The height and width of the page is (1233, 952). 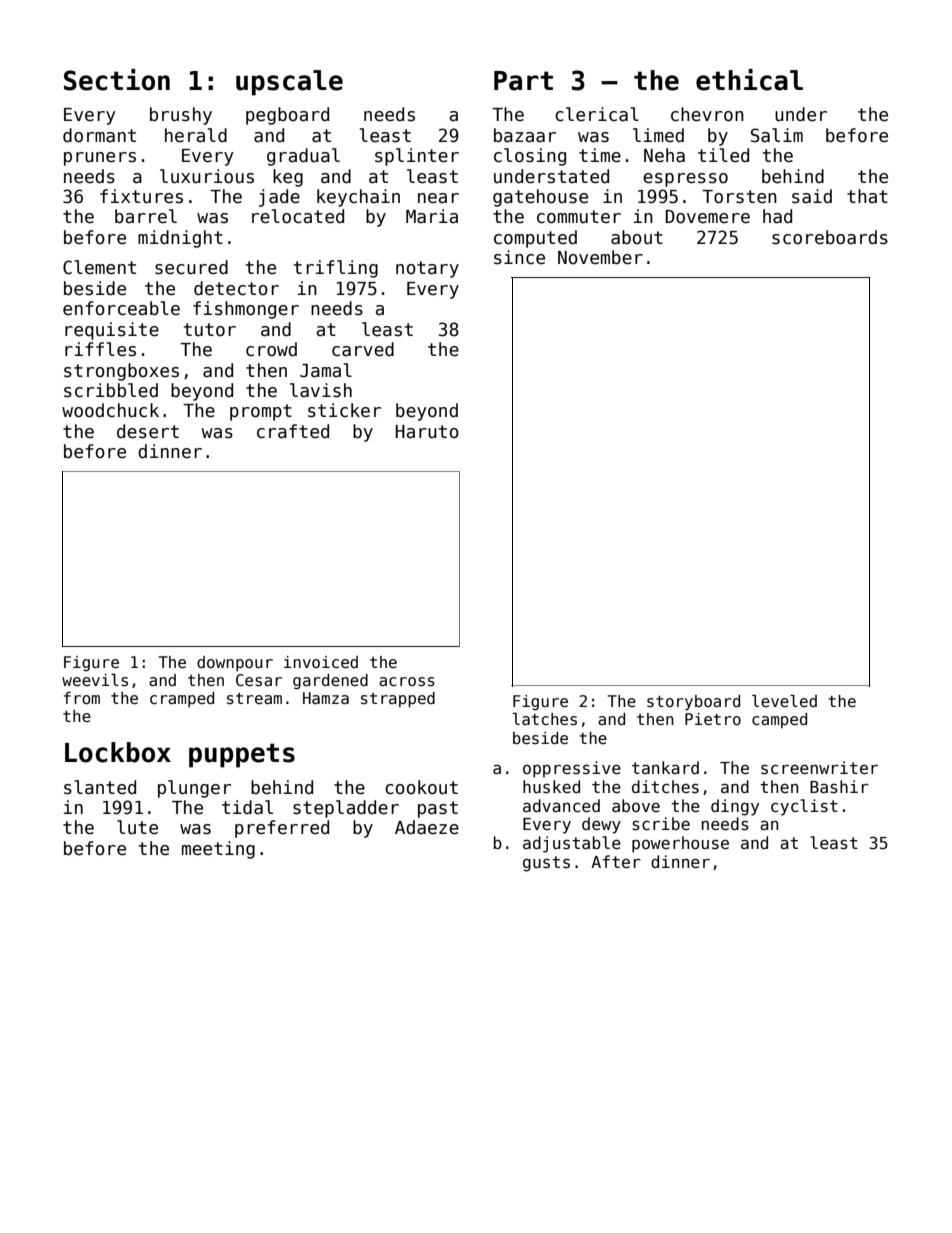 What do you see at coordinates (289, 83) in the page?
I see `upscale` at bounding box center [289, 83].
